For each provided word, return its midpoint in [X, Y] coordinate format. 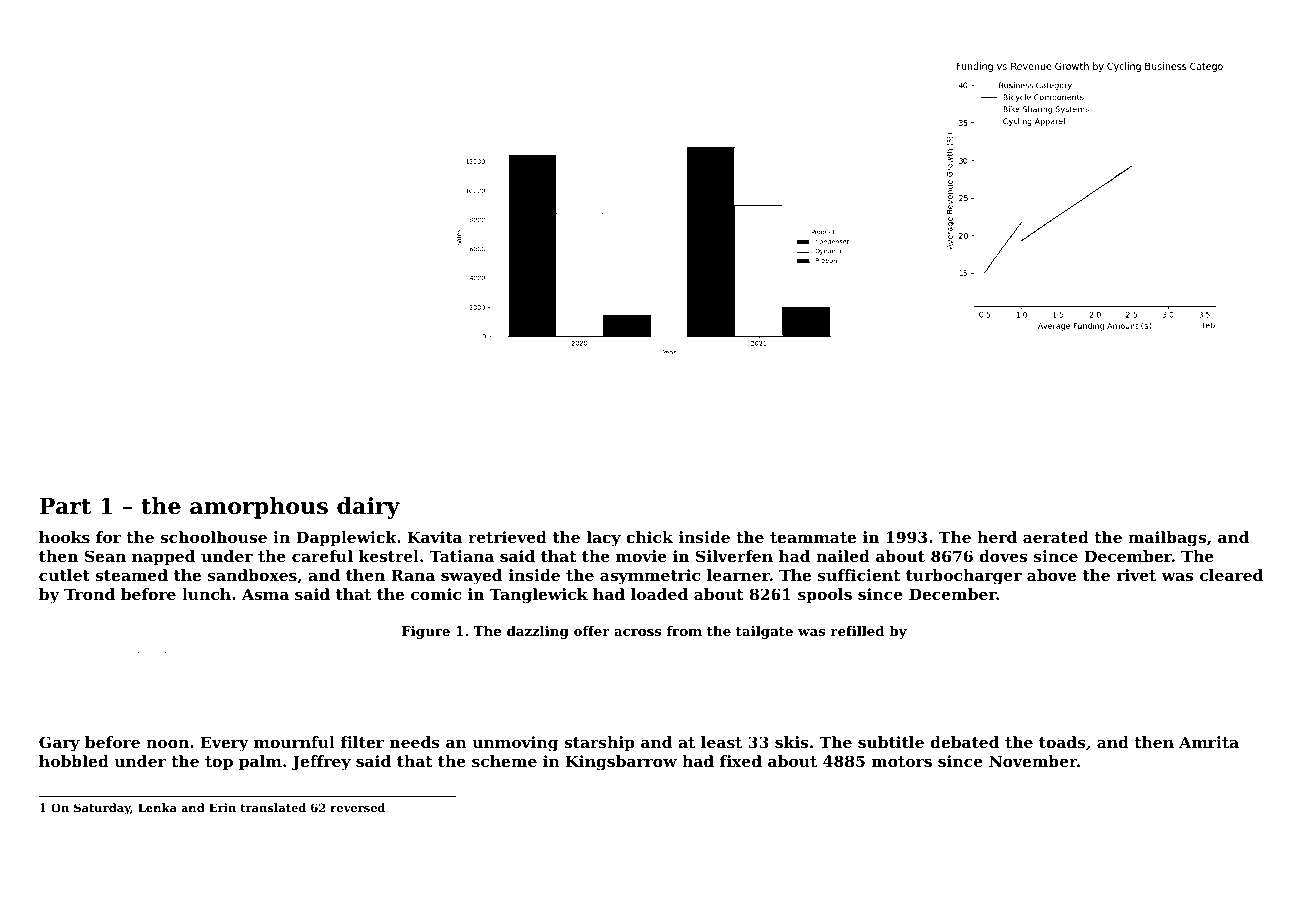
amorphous [259, 508]
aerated [1056, 537]
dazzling [538, 632]
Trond [89, 594]
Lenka [157, 807]
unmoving [515, 744]
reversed [357, 807]
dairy [368, 508]
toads [1062, 742]
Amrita [1209, 742]
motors [902, 761]
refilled [857, 631]
